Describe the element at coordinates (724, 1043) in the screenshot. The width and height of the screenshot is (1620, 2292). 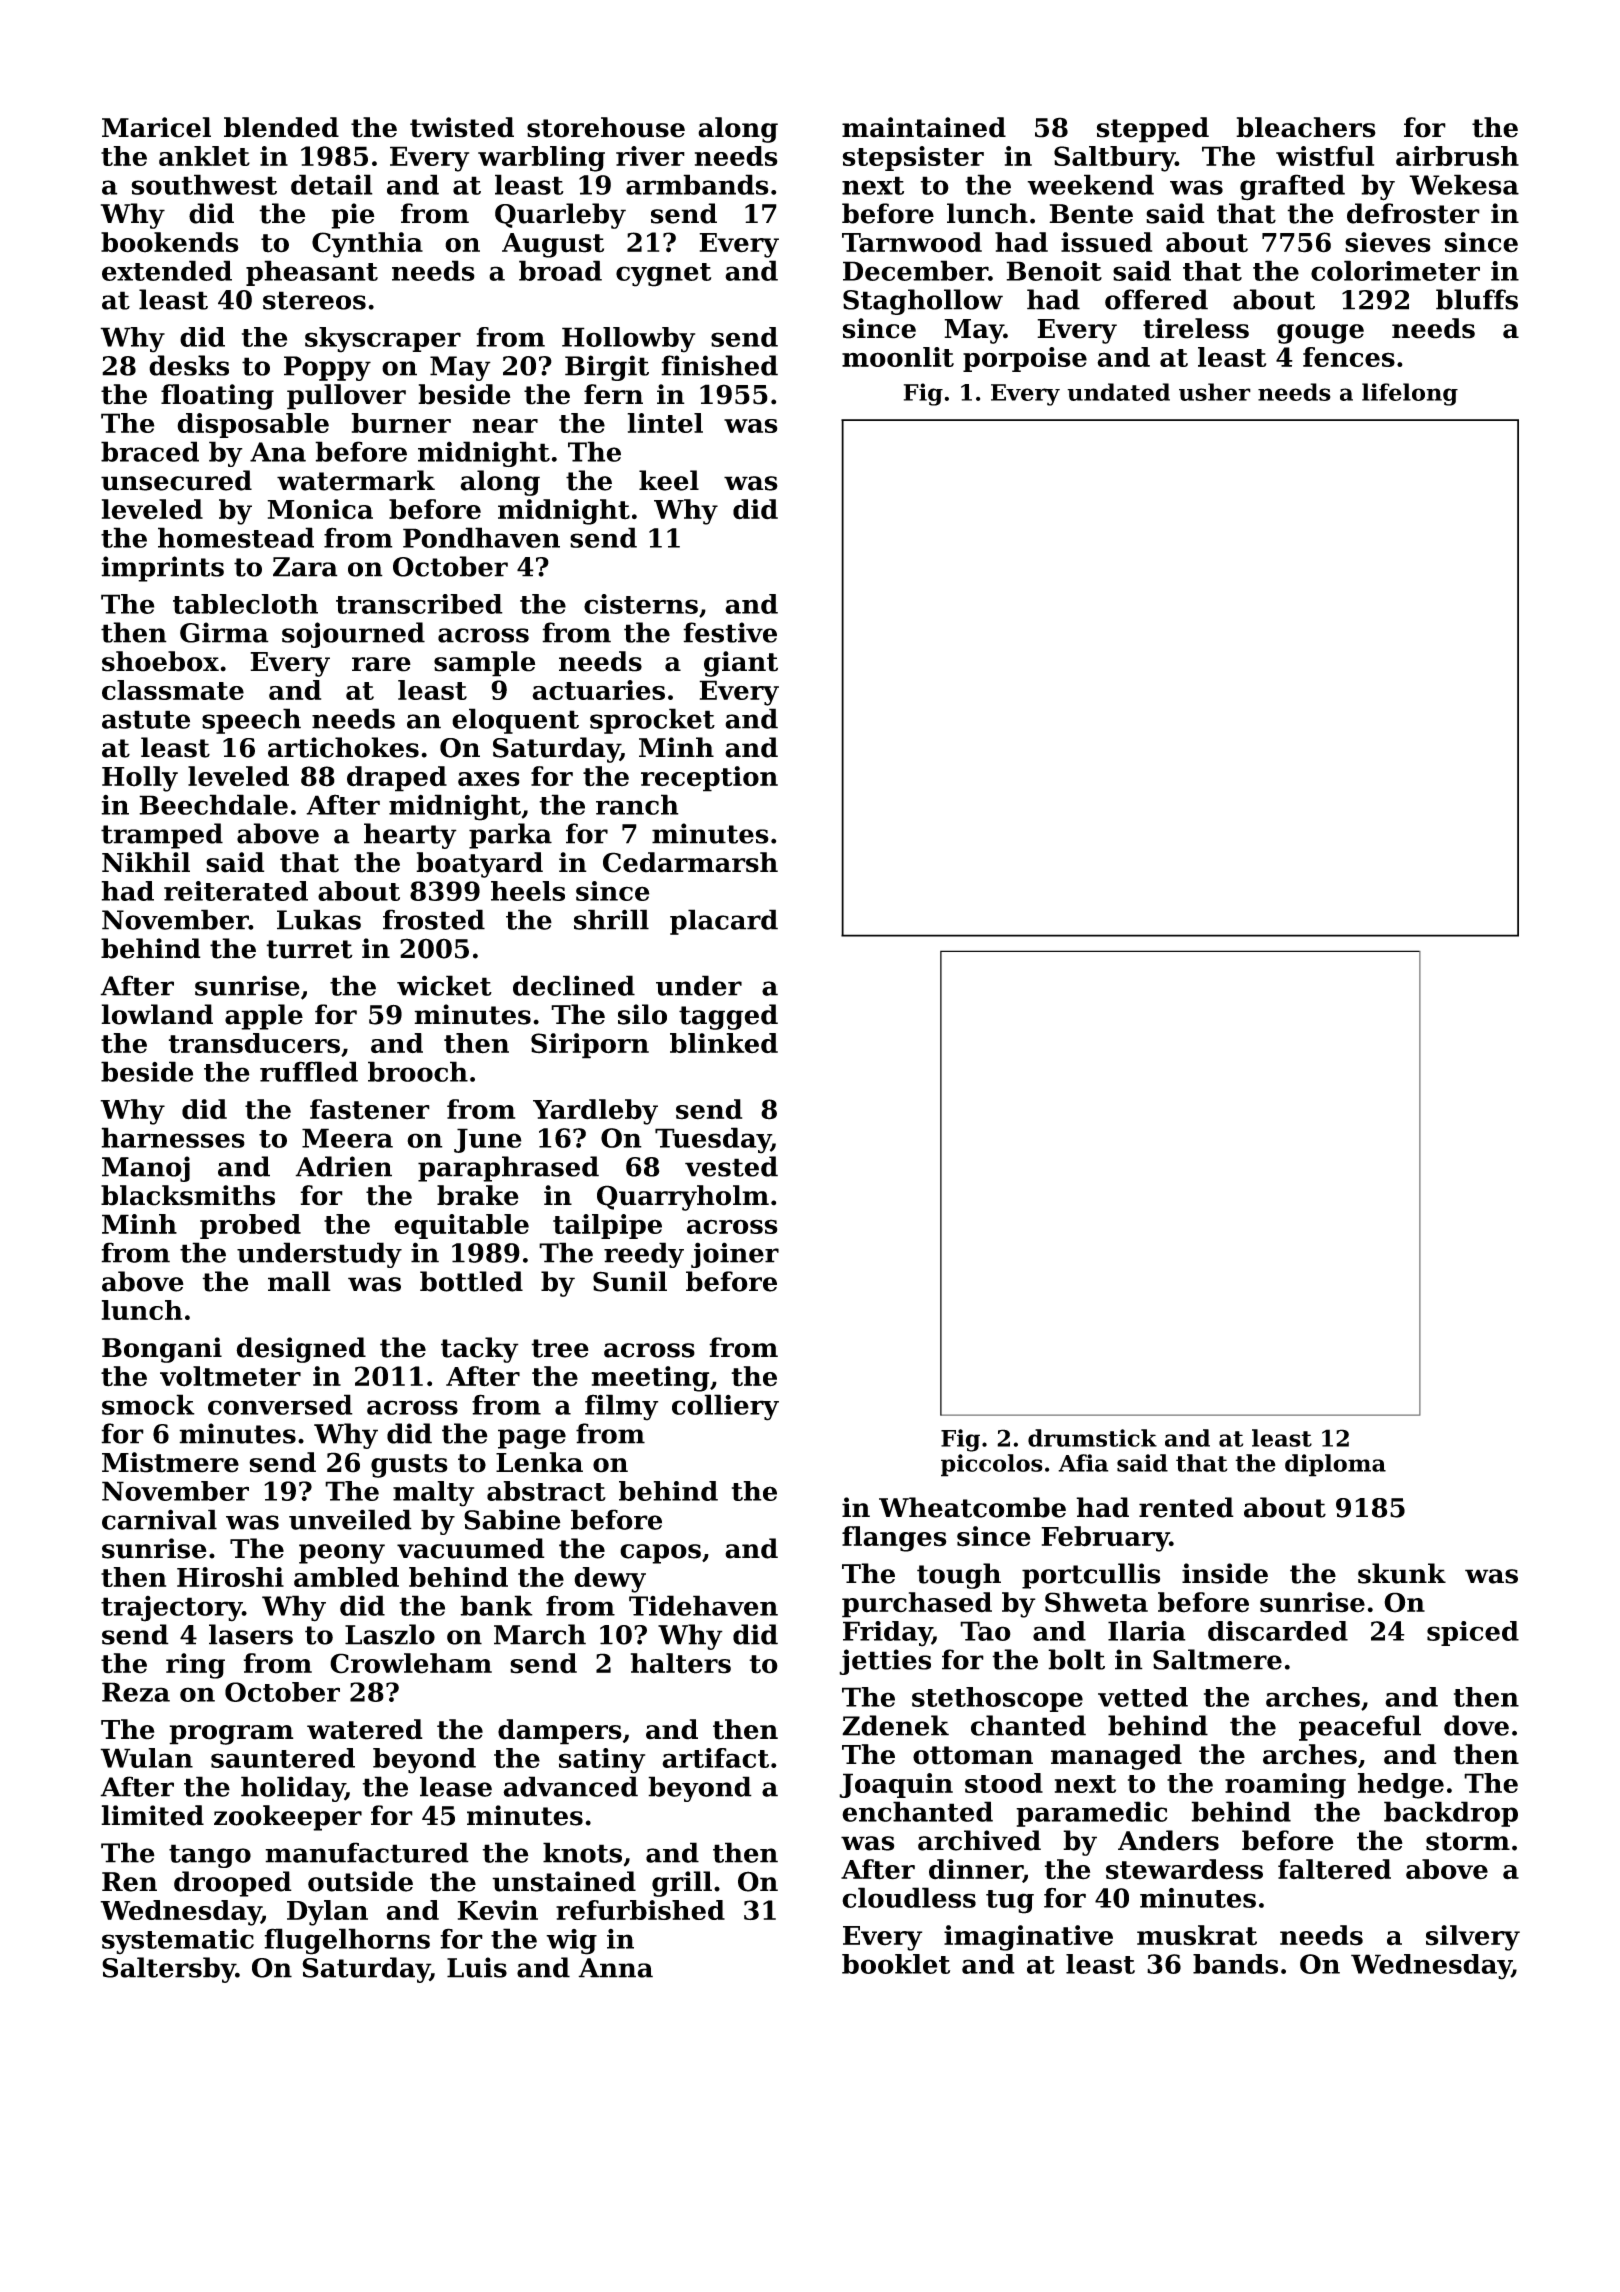
I see `blinked` at that location.
